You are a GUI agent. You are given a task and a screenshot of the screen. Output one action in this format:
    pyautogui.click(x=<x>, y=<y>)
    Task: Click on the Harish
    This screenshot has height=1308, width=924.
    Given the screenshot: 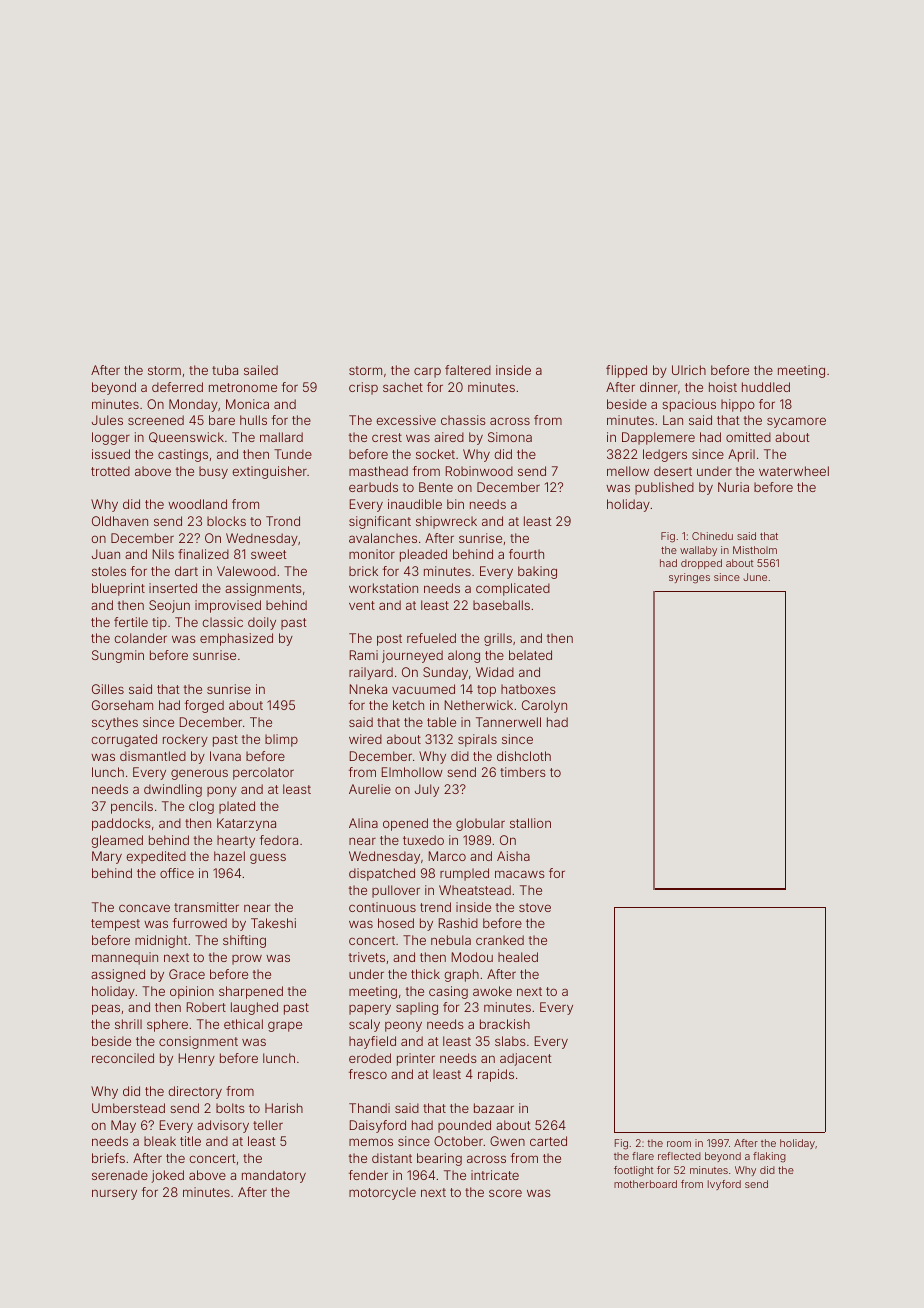 What is the action you would take?
    pyautogui.click(x=284, y=1108)
